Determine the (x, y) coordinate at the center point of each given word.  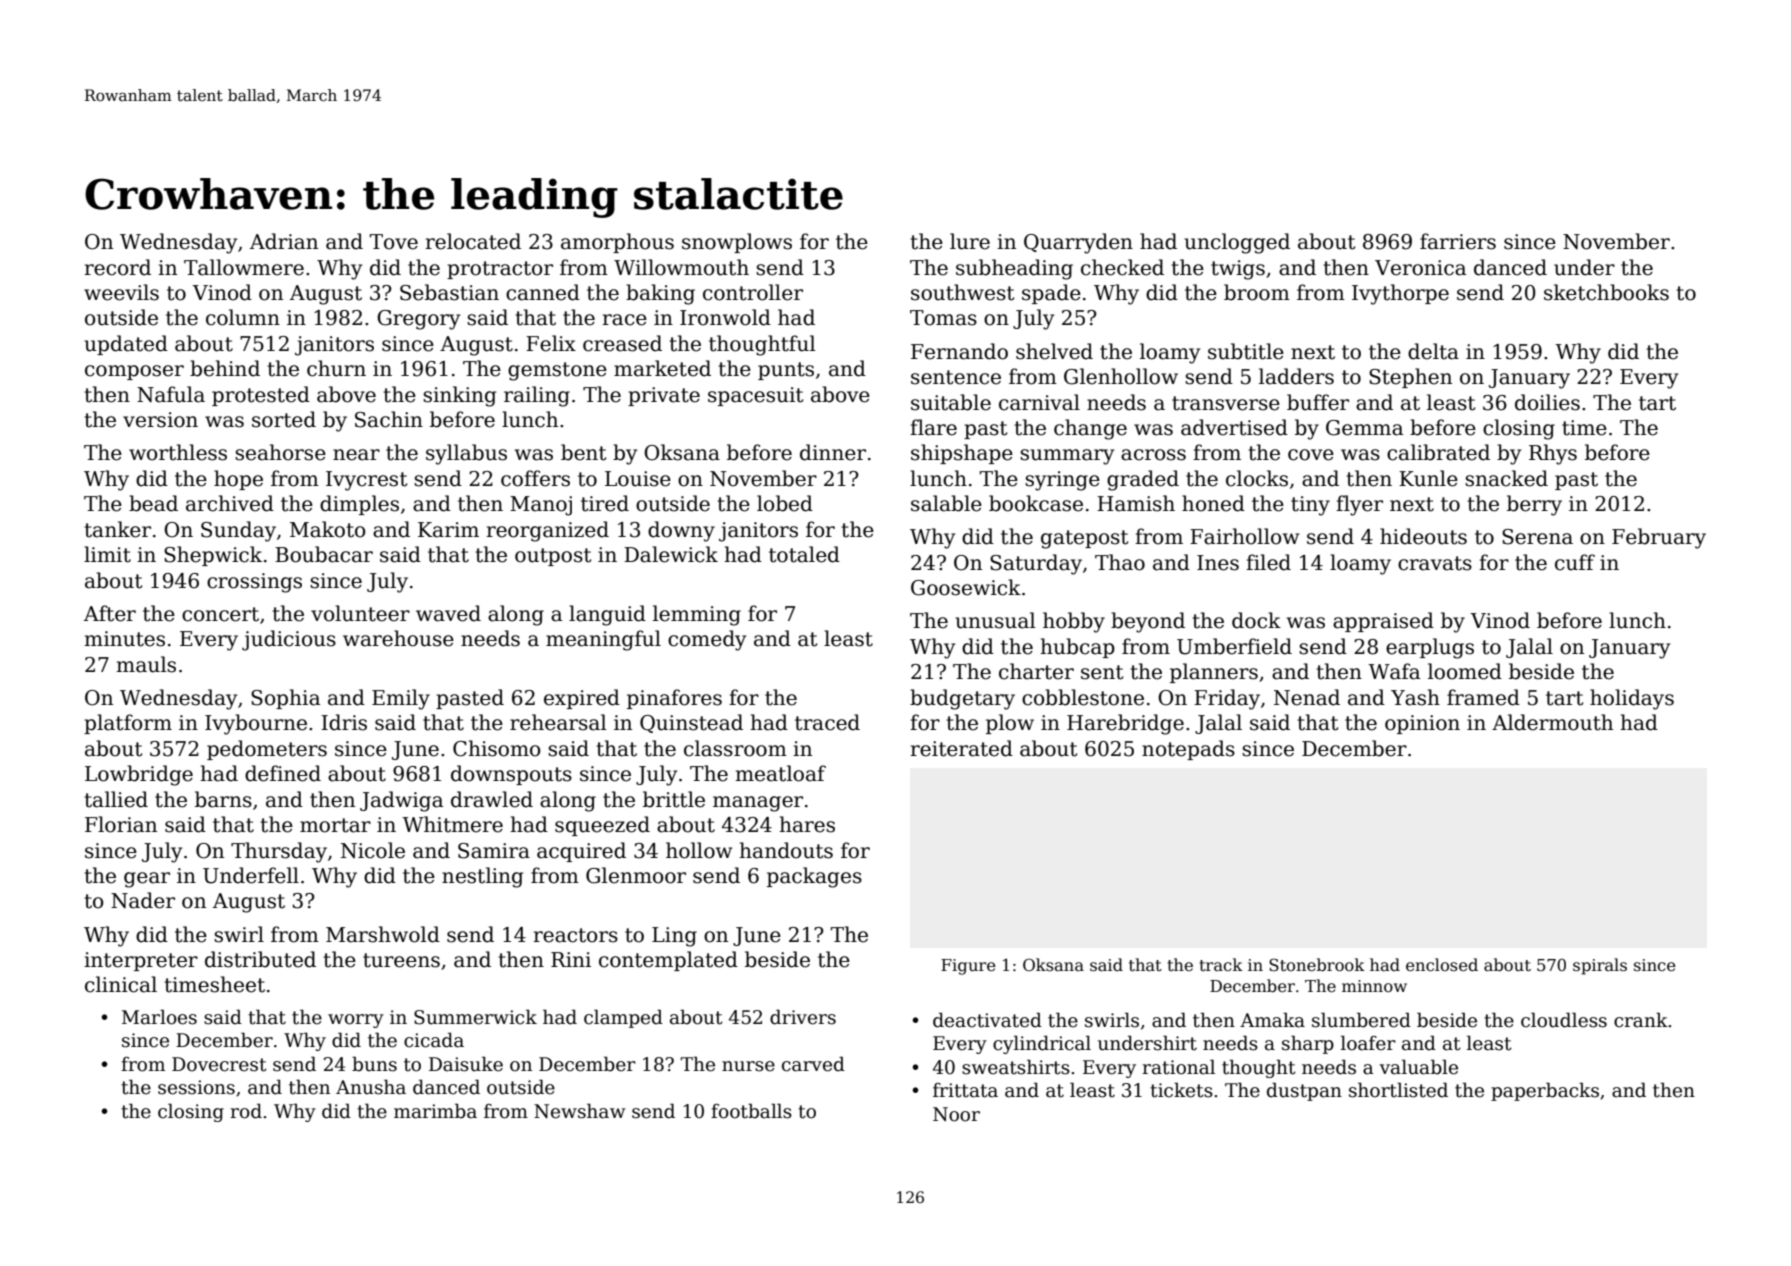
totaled (804, 554)
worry (356, 1021)
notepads (1188, 750)
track (1221, 964)
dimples (359, 505)
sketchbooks (1606, 292)
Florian (121, 824)
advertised (1234, 427)
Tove (394, 242)
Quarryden (1078, 243)
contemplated (668, 961)
